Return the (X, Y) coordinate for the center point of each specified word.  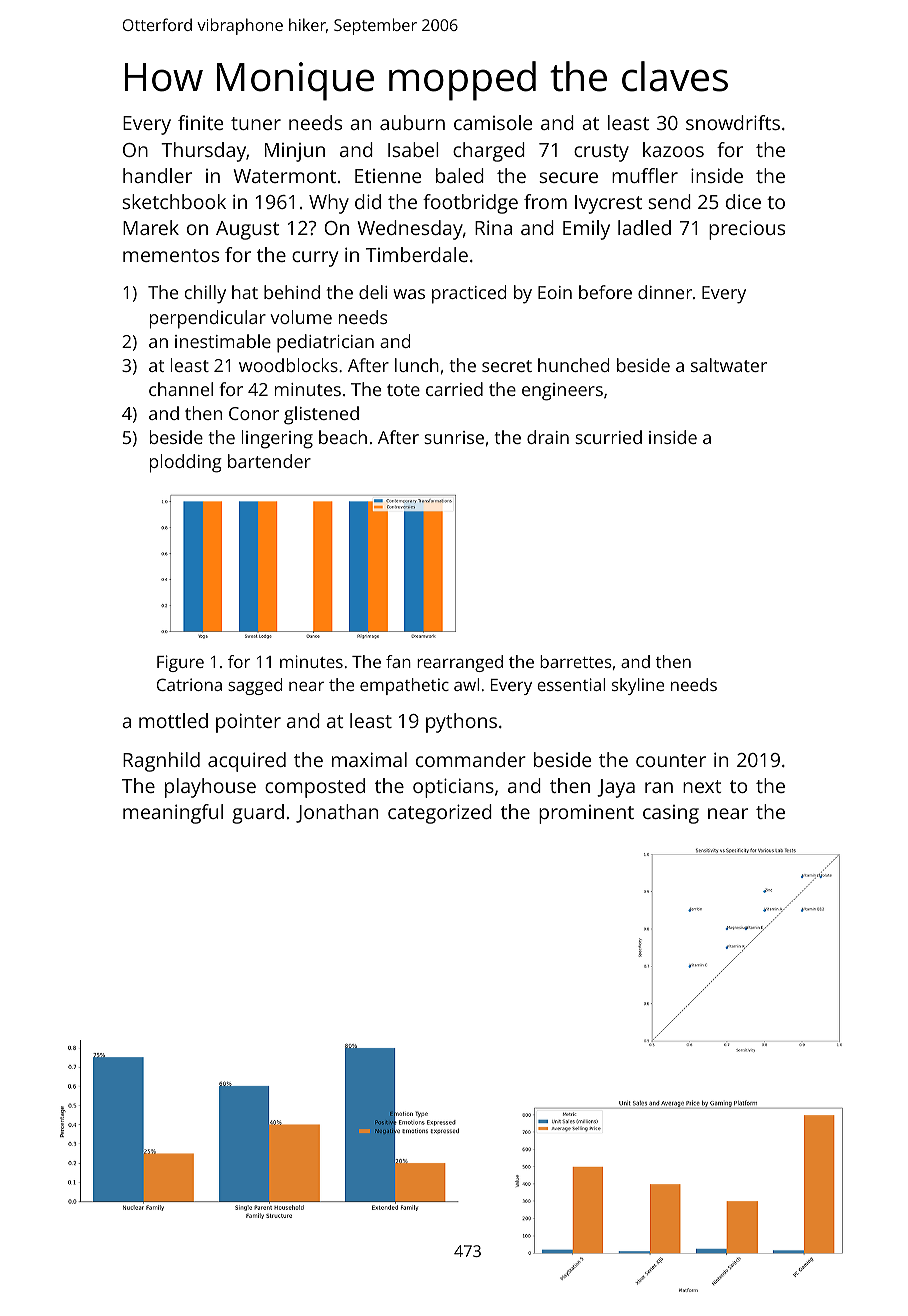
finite (200, 122)
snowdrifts (733, 122)
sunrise (454, 437)
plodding (186, 463)
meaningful (173, 814)
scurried (608, 437)
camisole (493, 122)
